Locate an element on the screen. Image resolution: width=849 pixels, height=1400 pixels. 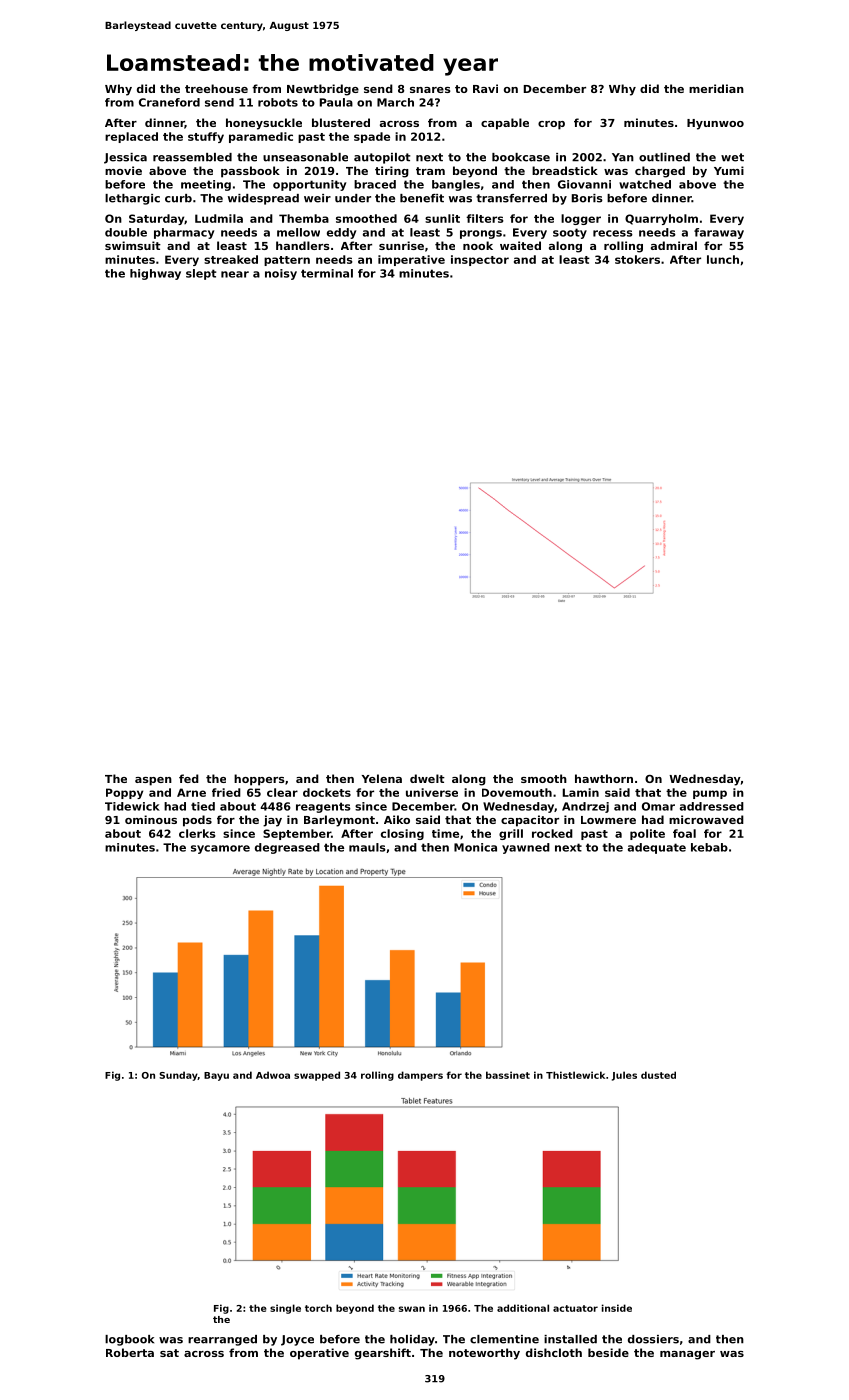
admiral is located at coordinates (674, 245).
